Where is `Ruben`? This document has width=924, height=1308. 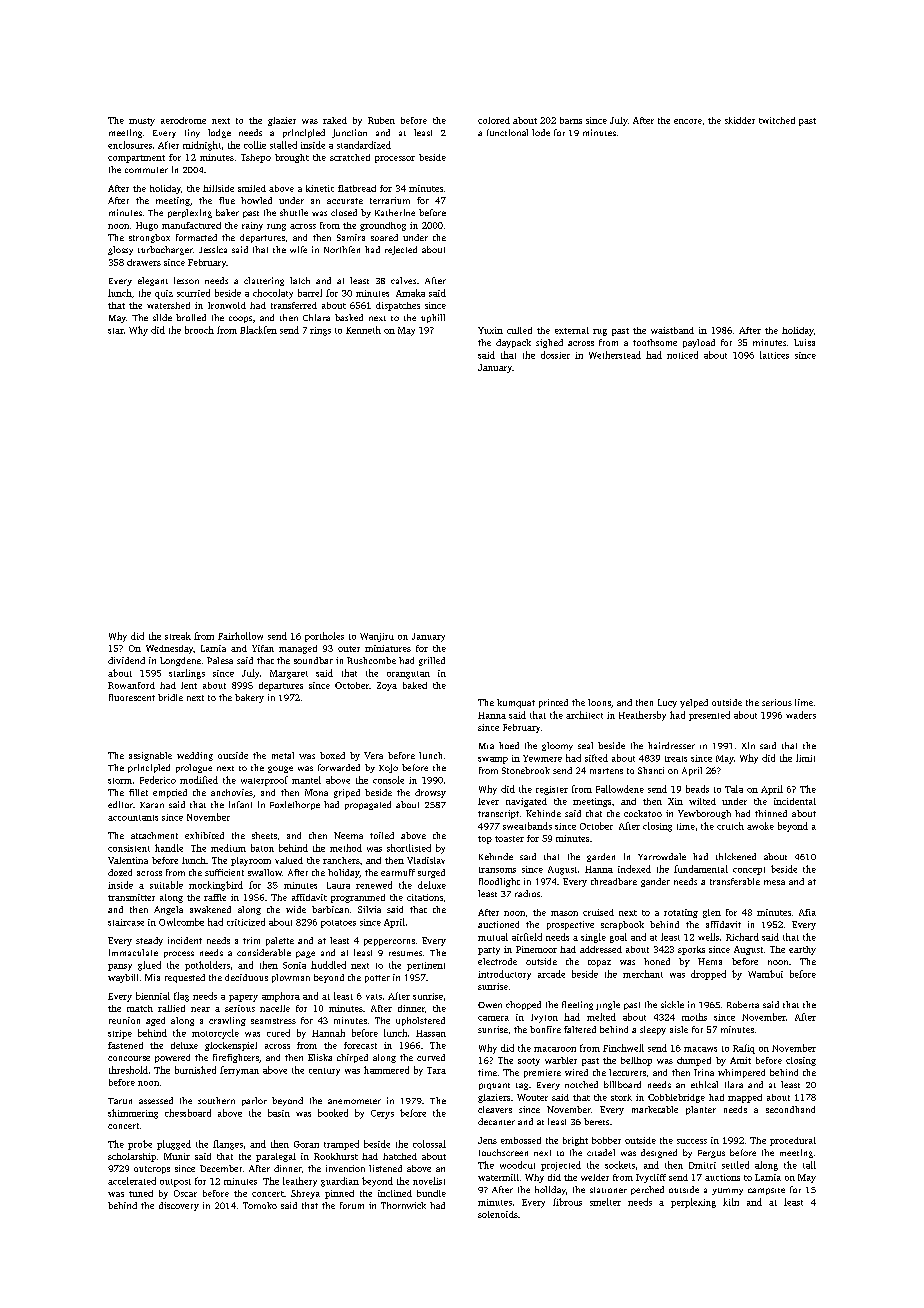
Ruben is located at coordinates (381, 120).
